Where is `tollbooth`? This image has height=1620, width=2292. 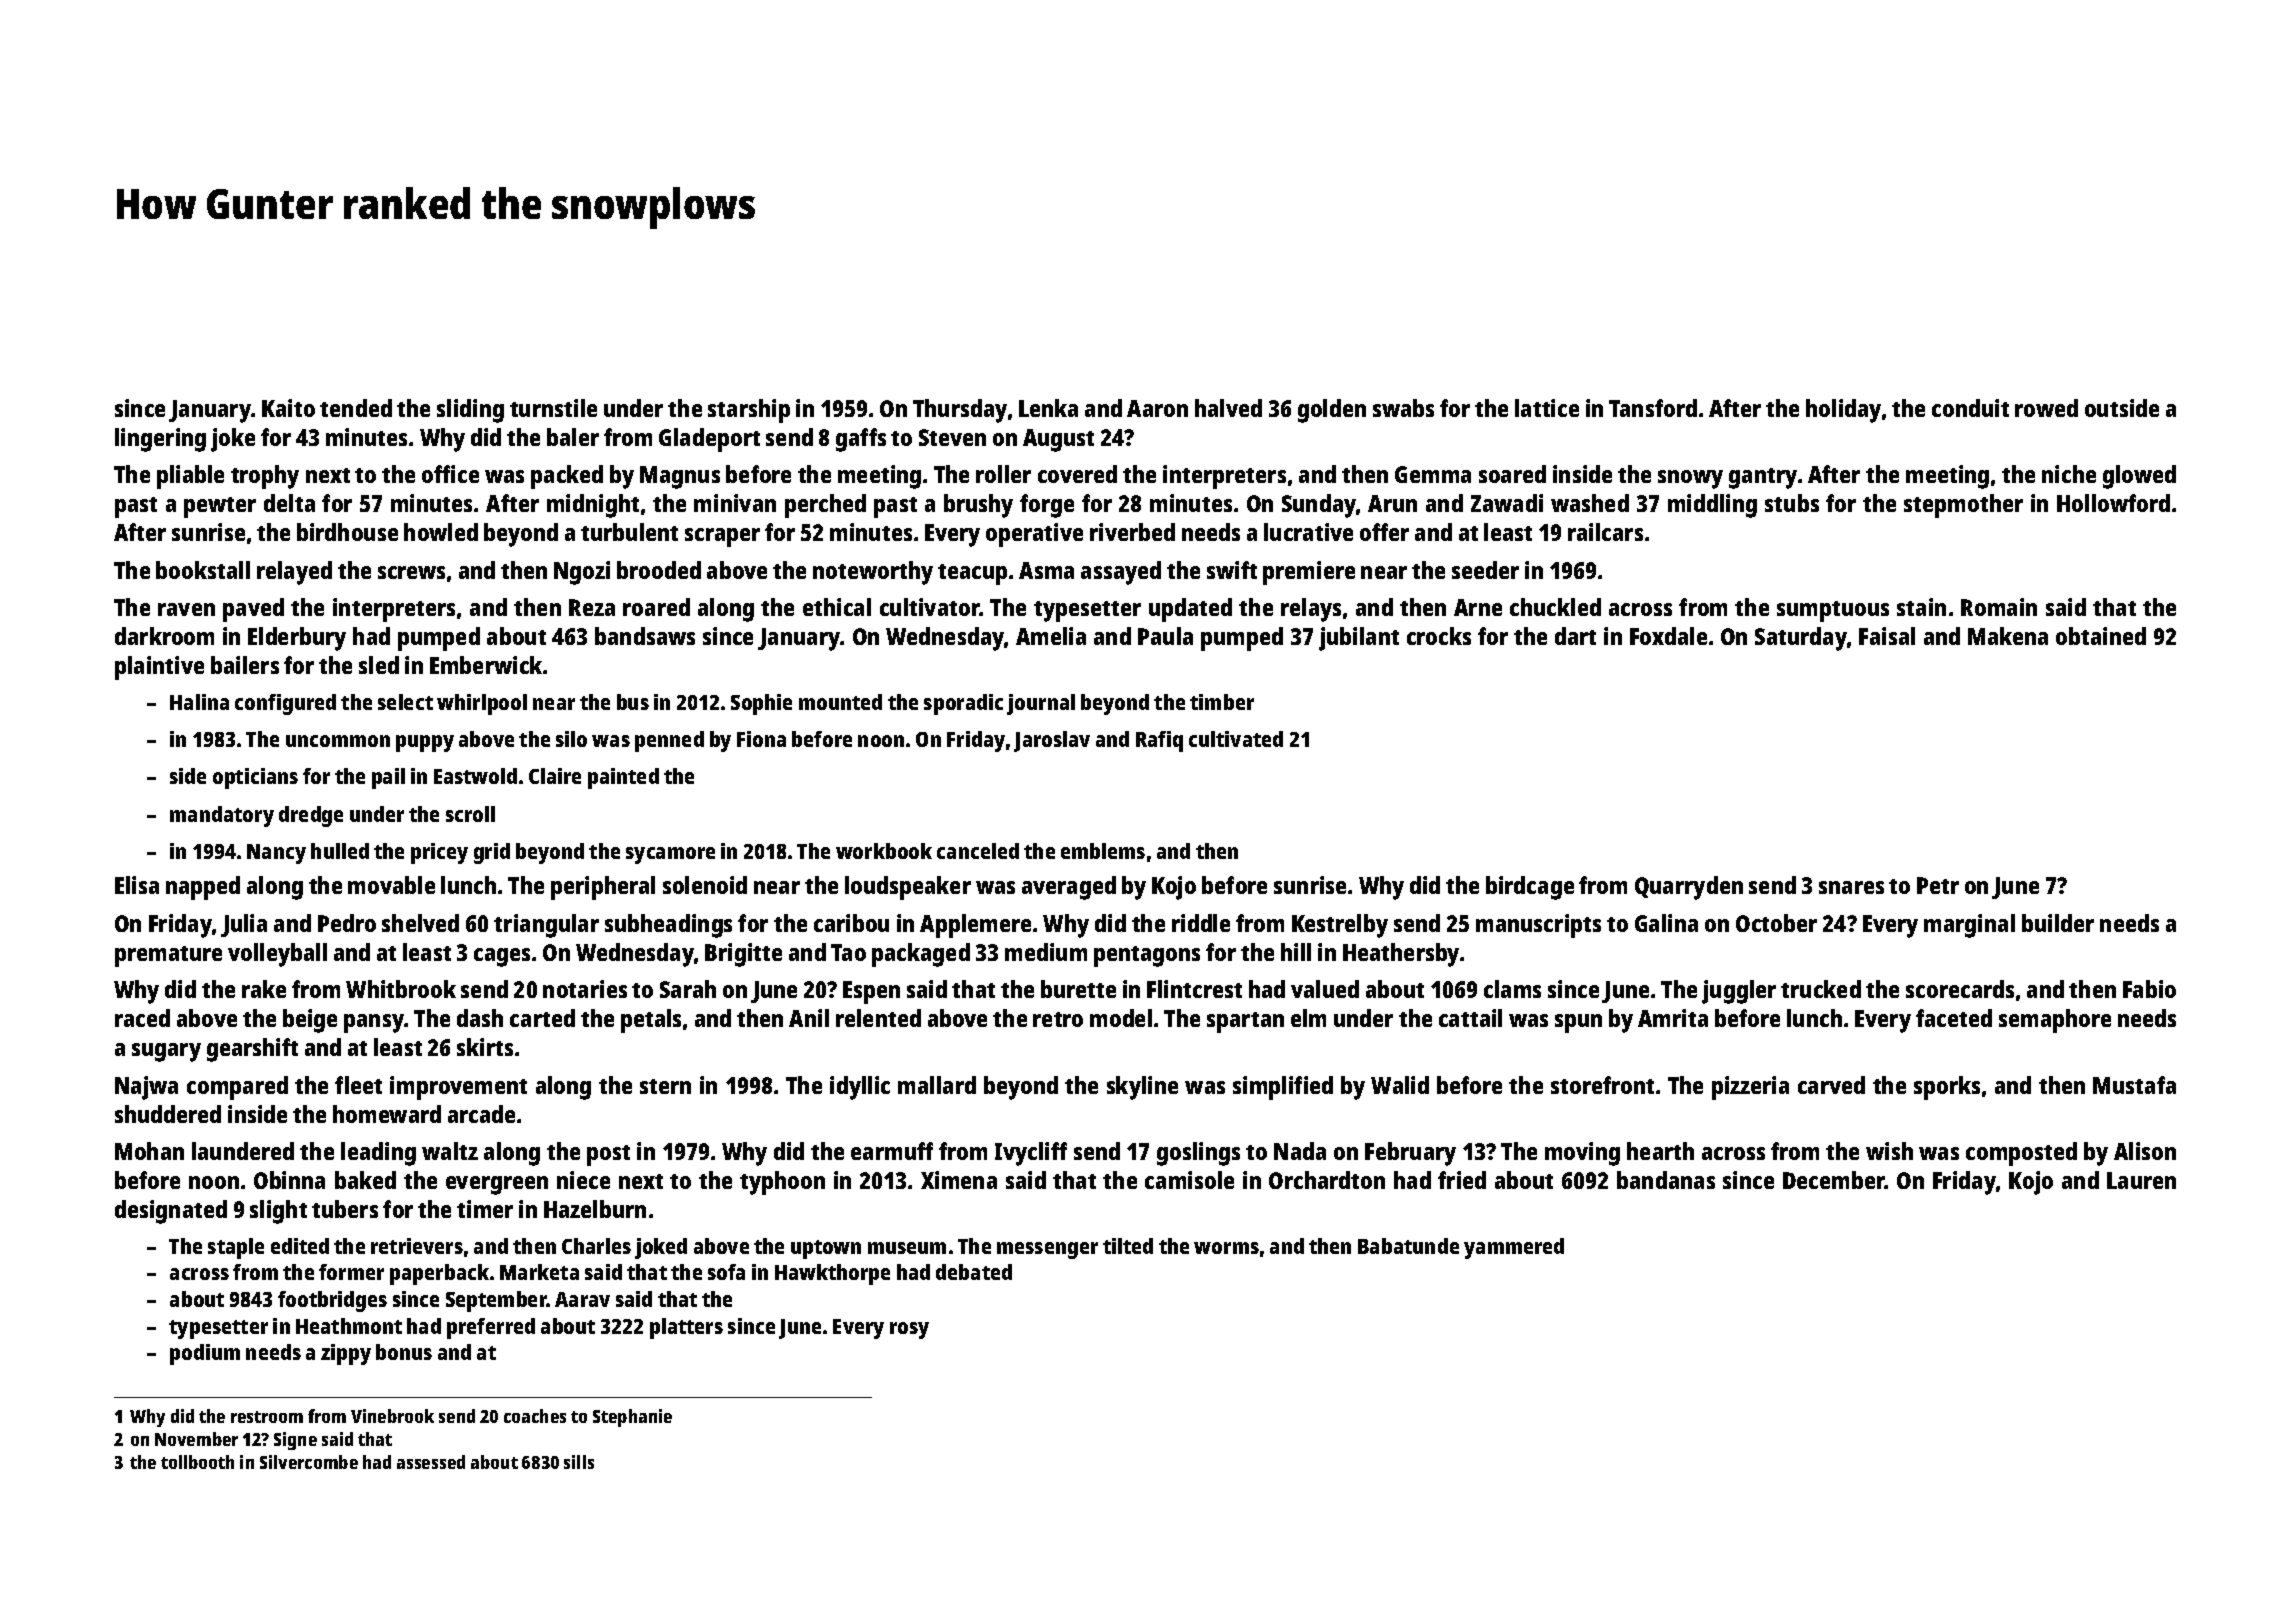
tollbooth is located at coordinates (197, 1462).
